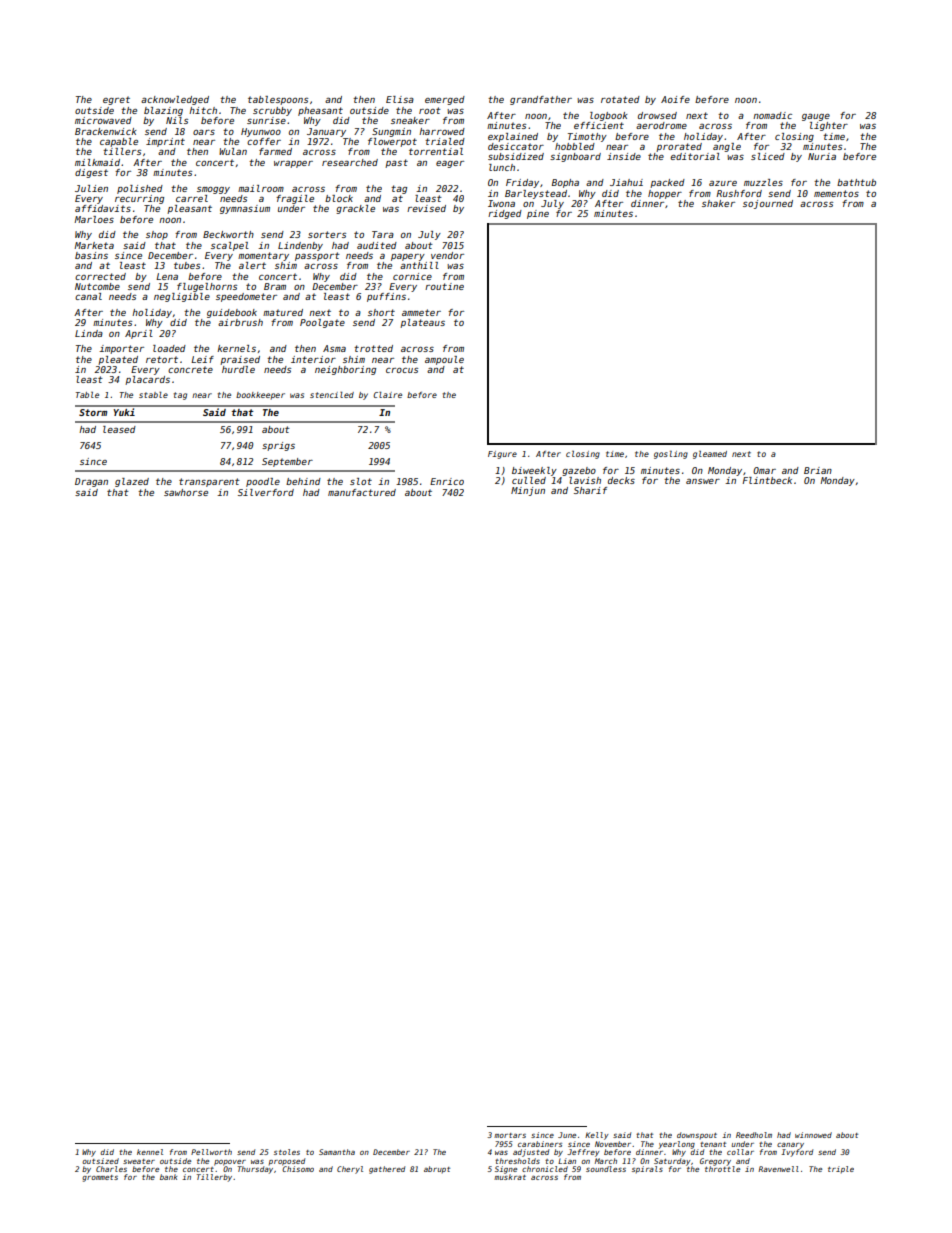  Describe the element at coordinates (767, 480) in the screenshot. I see `Flintbeck` at that location.
